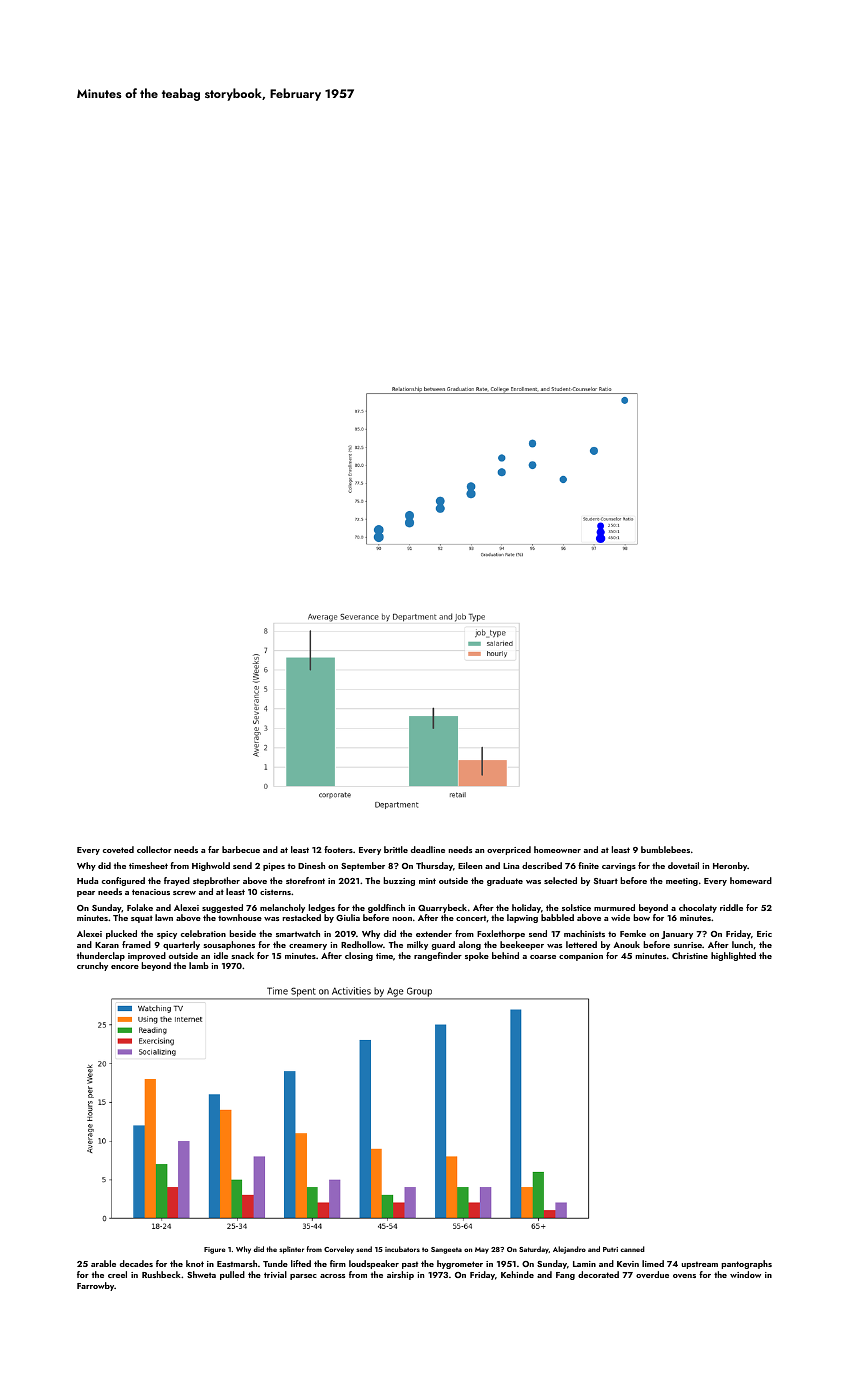 The height and width of the screenshot is (1400, 849). Describe the element at coordinates (92, 966) in the screenshot. I see `crunchy` at that location.
